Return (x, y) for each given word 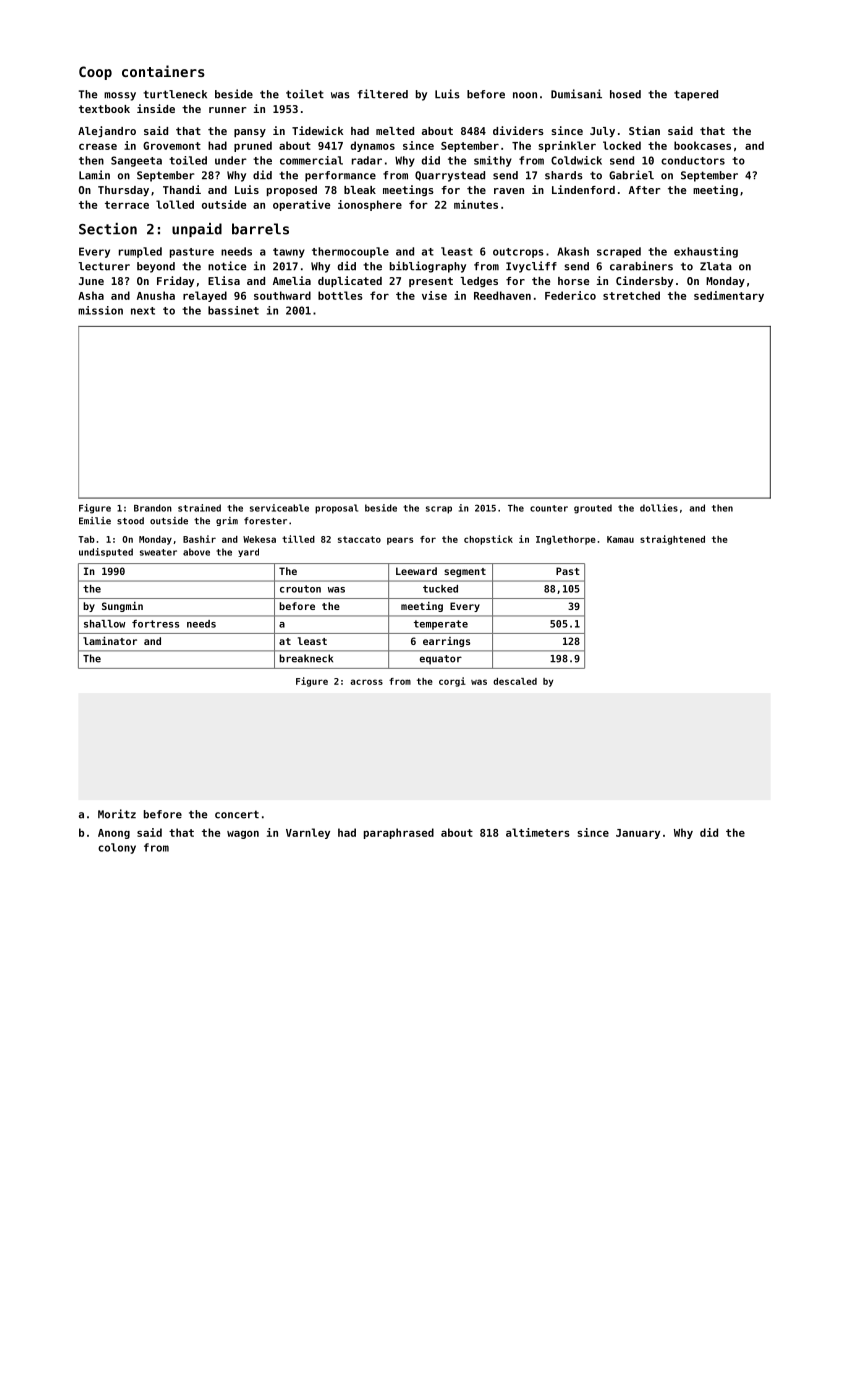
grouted (593, 509)
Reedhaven (502, 295)
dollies (659, 508)
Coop (95, 73)
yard (248, 552)
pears (400, 541)
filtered (383, 94)
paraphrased (399, 833)
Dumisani (576, 94)
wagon (243, 835)
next (143, 311)
